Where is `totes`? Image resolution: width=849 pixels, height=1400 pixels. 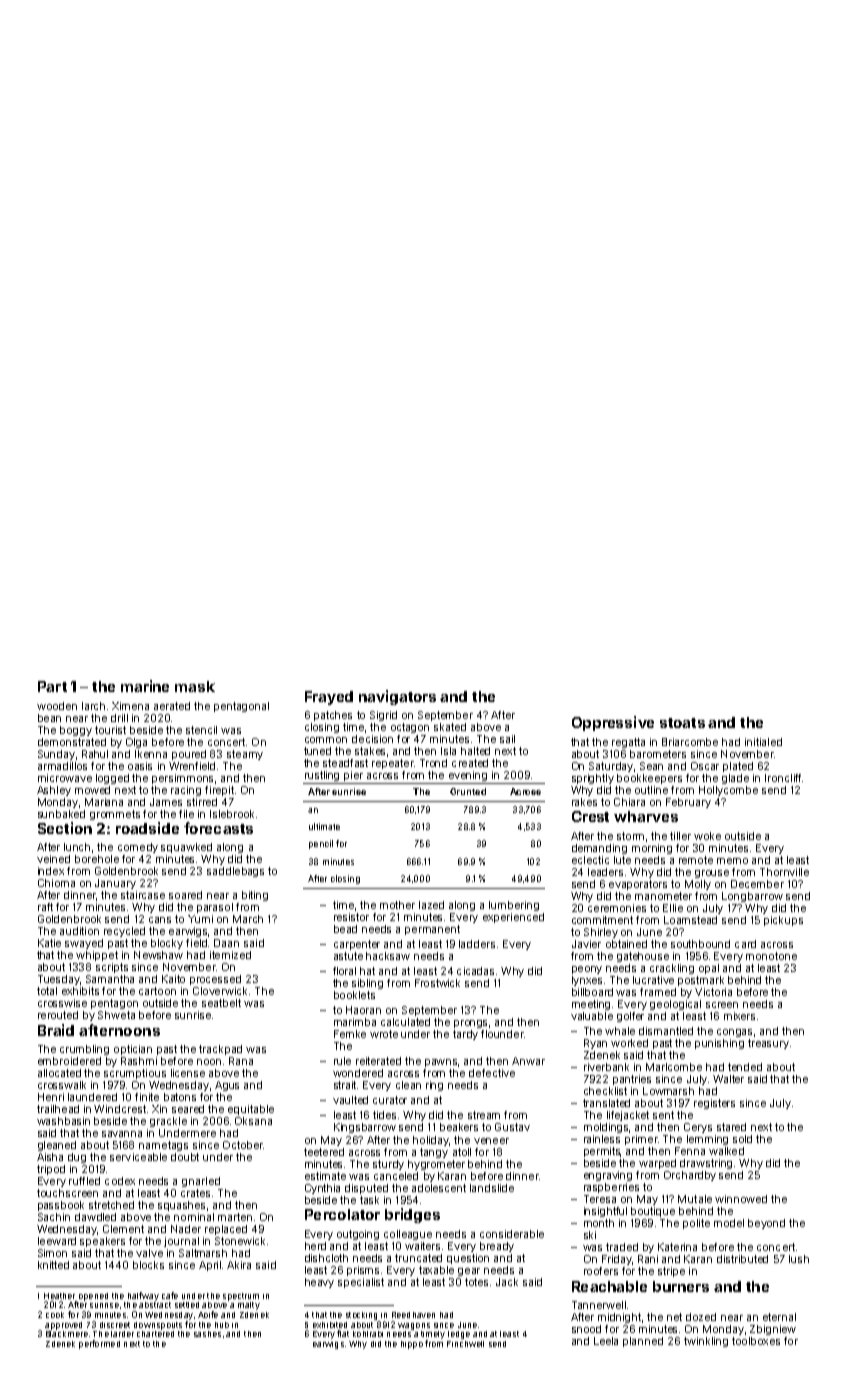 totes is located at coordinates (476, 1282).
